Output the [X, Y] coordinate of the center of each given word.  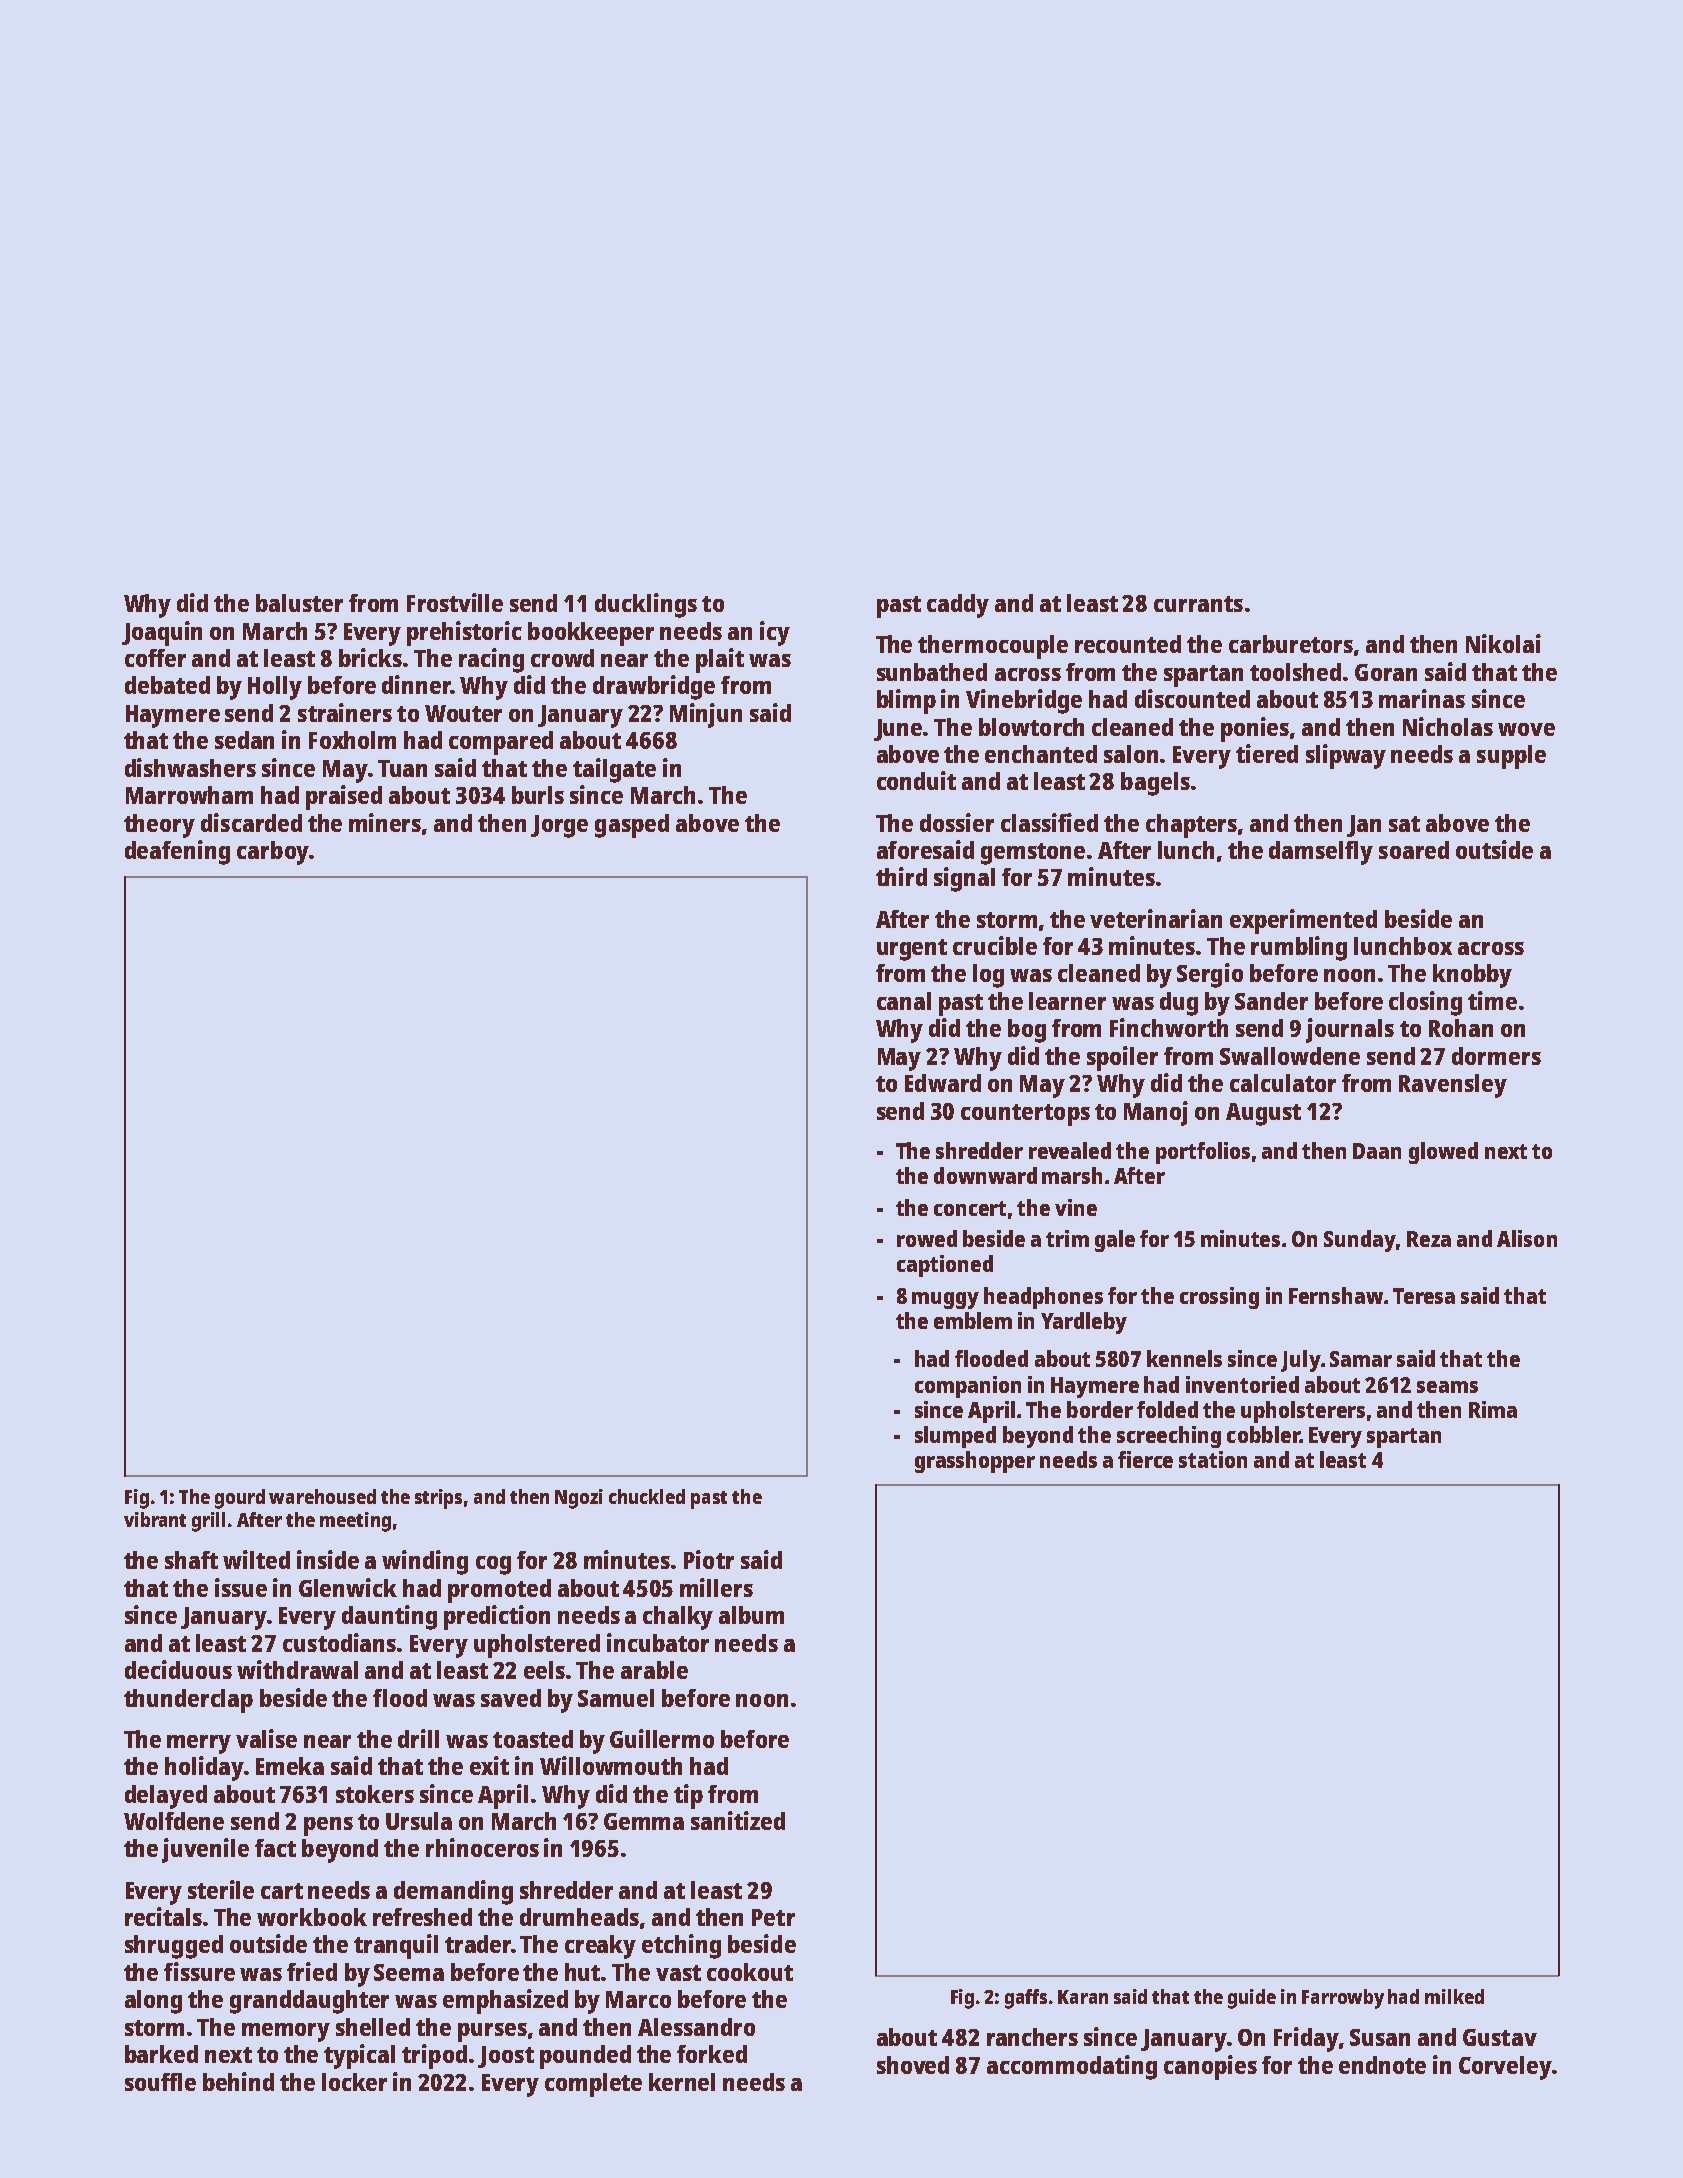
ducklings [646, 605]
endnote [1382, 2065]
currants [1198, 604]
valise [266, 1738]
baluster [299, 603]
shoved [913, 2065]
